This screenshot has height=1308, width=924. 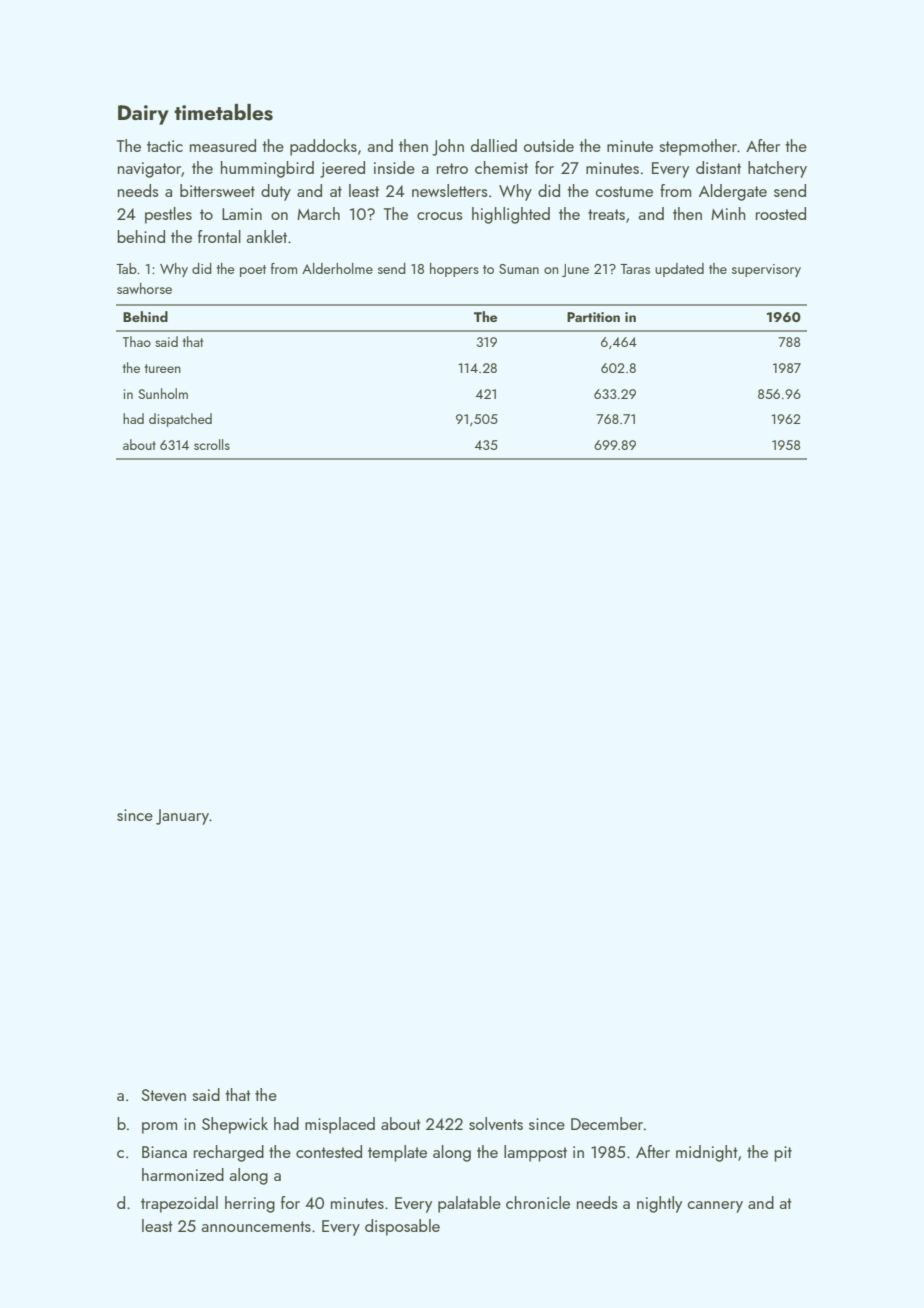 What do you see at coordinates (212, 444) in the screenshot?
I see `scrolls` at bounding box center [212, 444].
